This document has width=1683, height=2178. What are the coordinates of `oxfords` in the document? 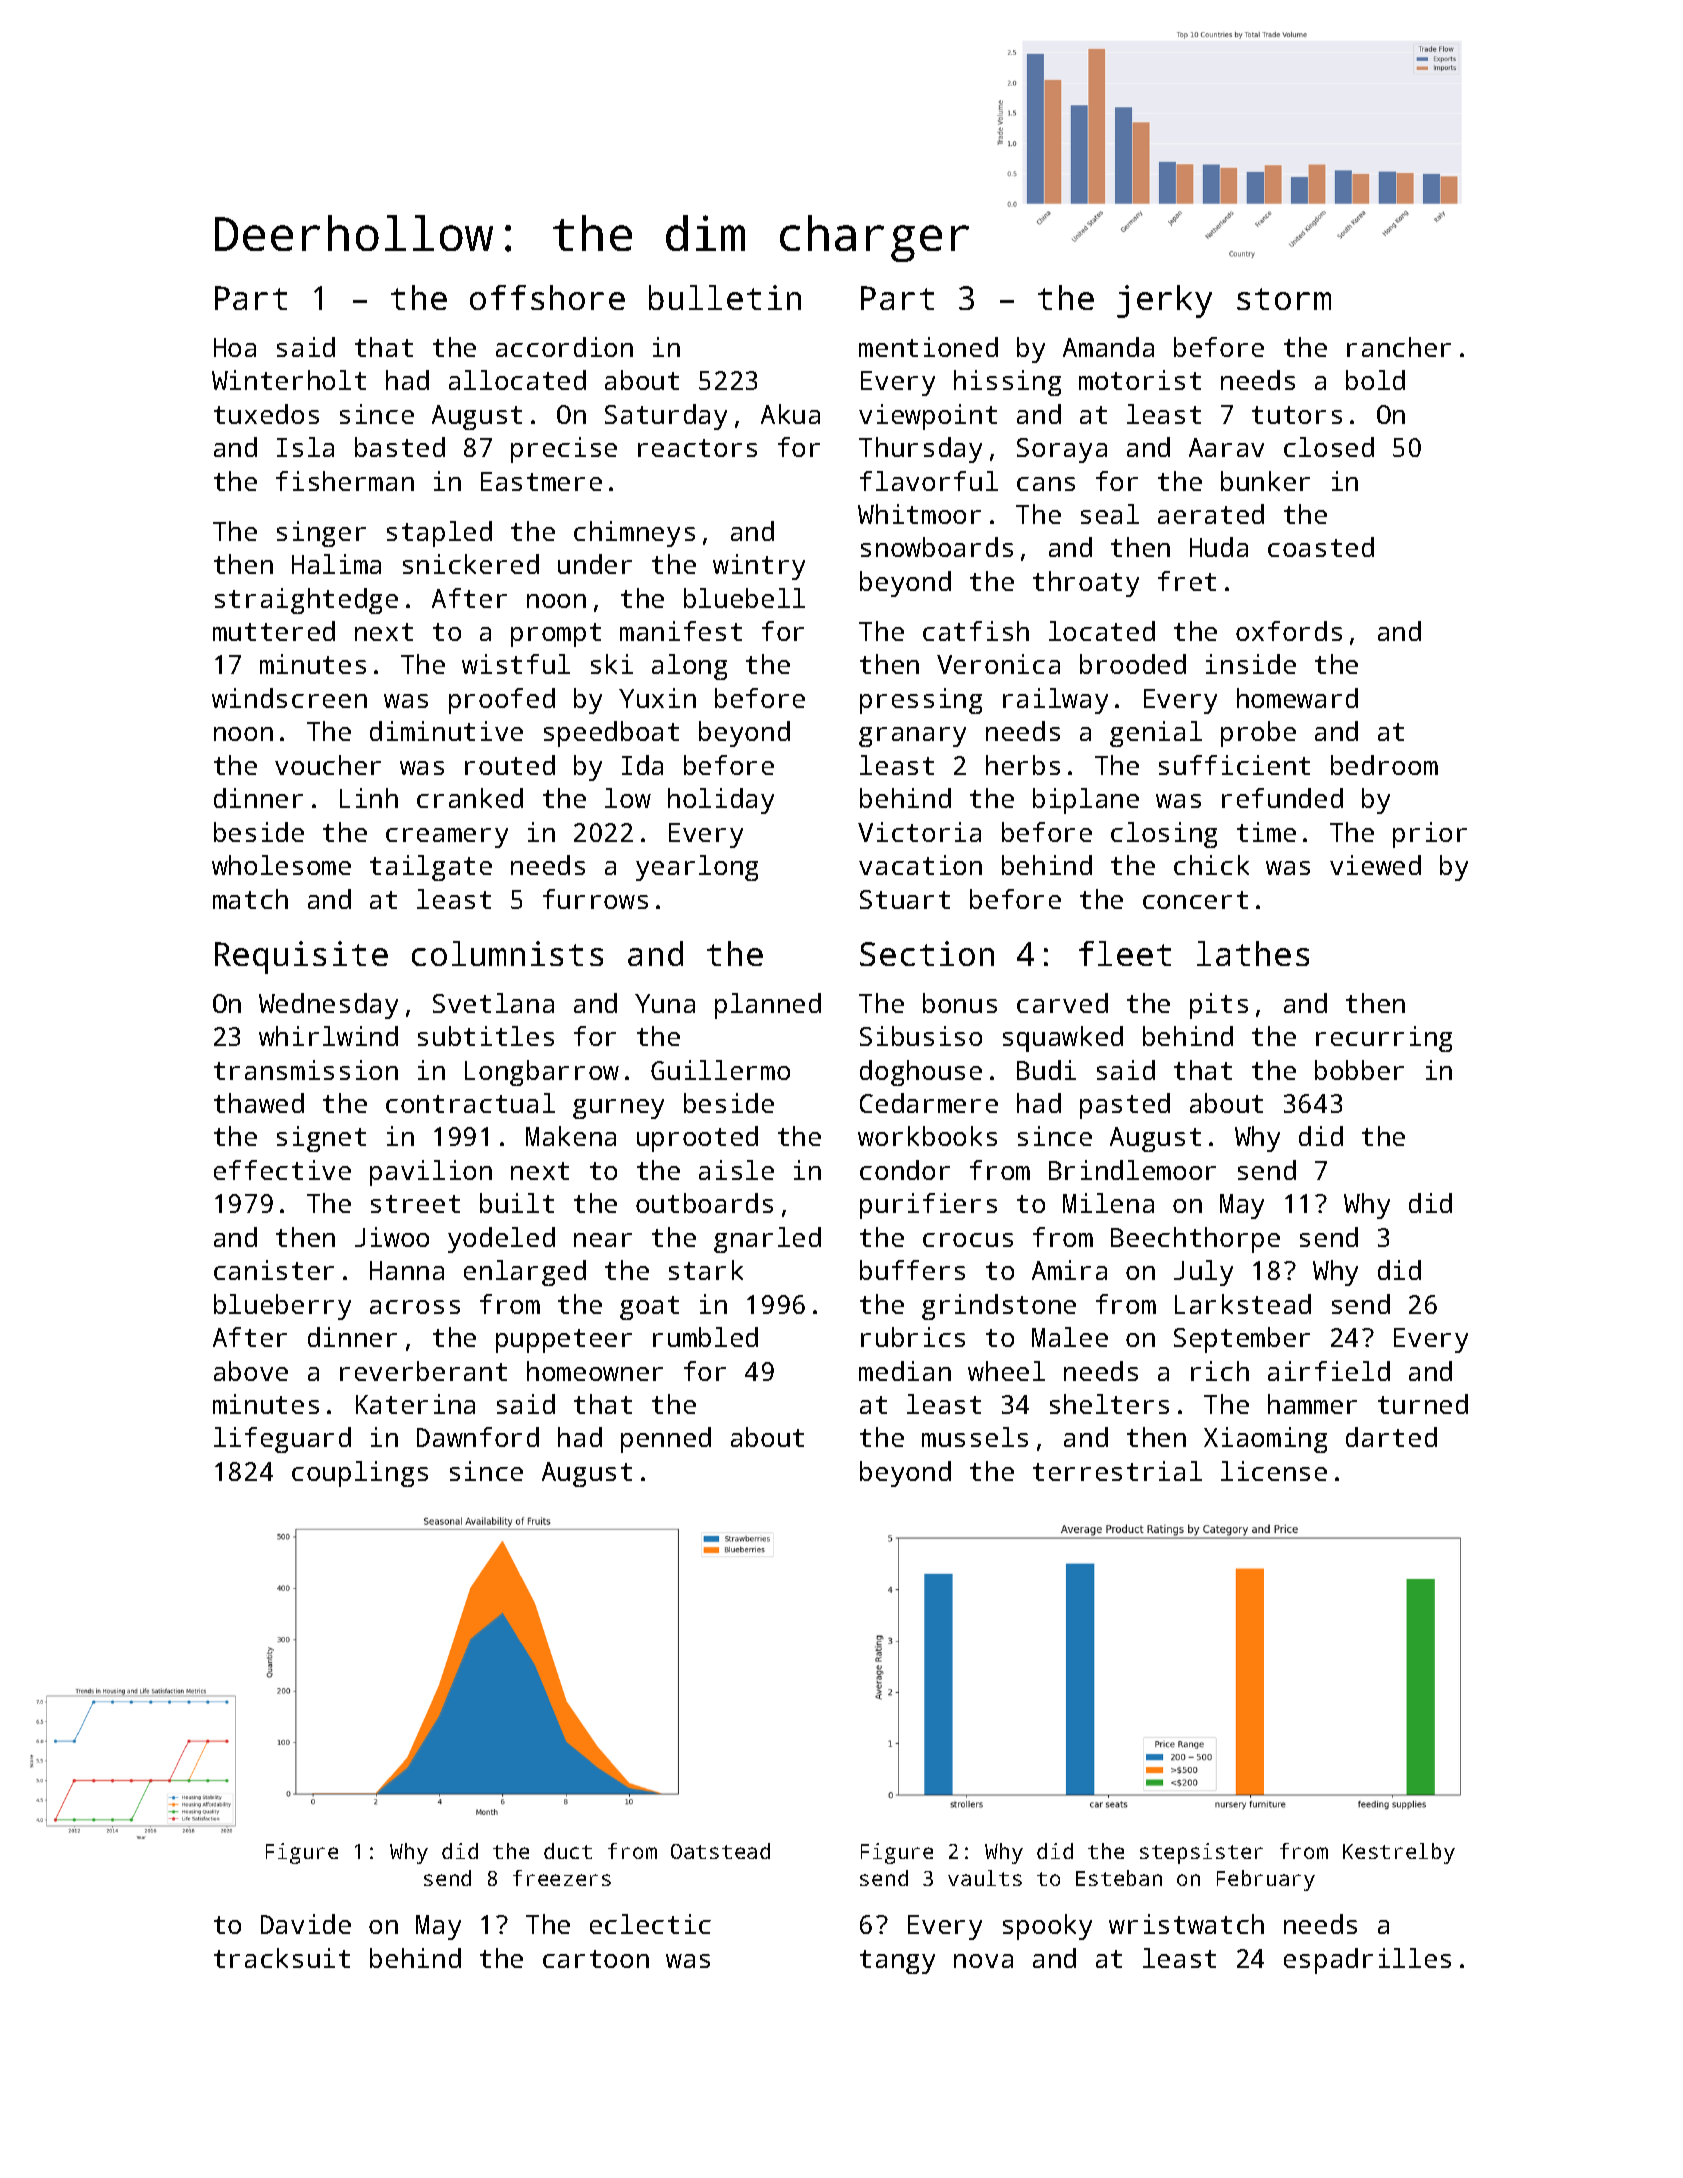 It's located at (1289, 631).
